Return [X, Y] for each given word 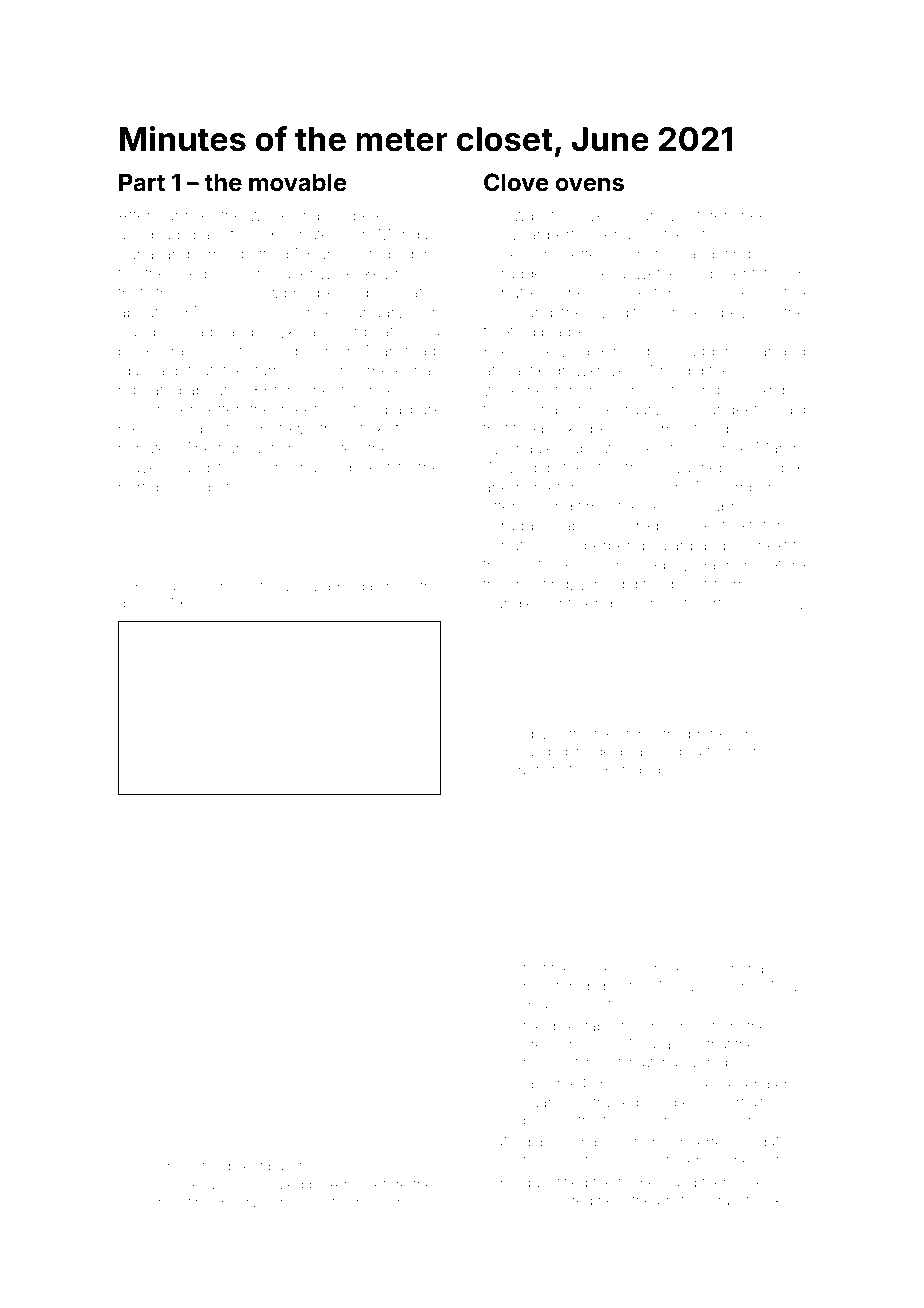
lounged [541, 753]
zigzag [156, 237]
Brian [540, 1004]
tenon [640, 1027]
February [629, 411]
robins [418, 254]
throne [179, 1184]
